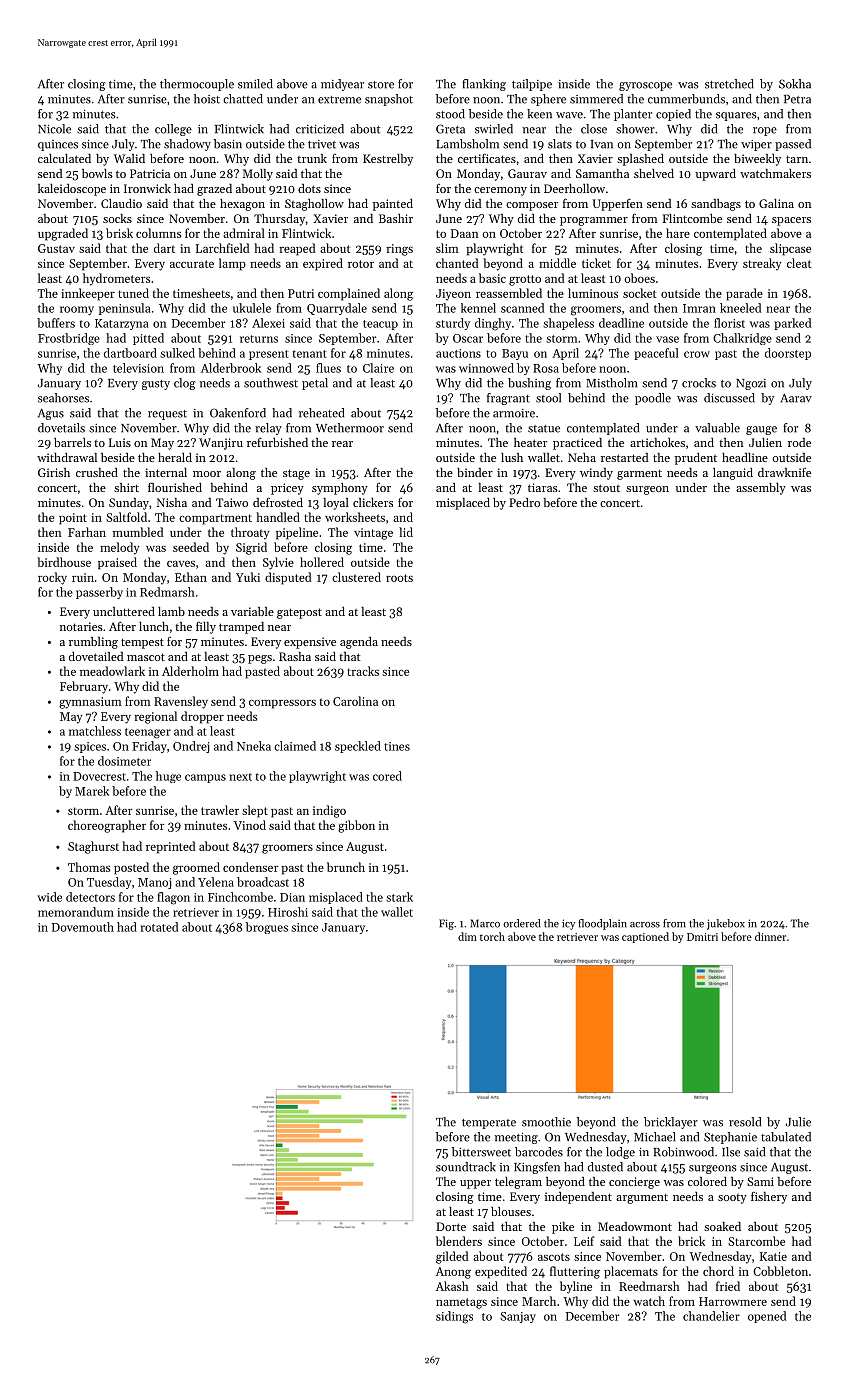  What do you see at coordinates (454, 1317) in the screenshot?
I see `sidings` at bounding box center [454, 1317].
